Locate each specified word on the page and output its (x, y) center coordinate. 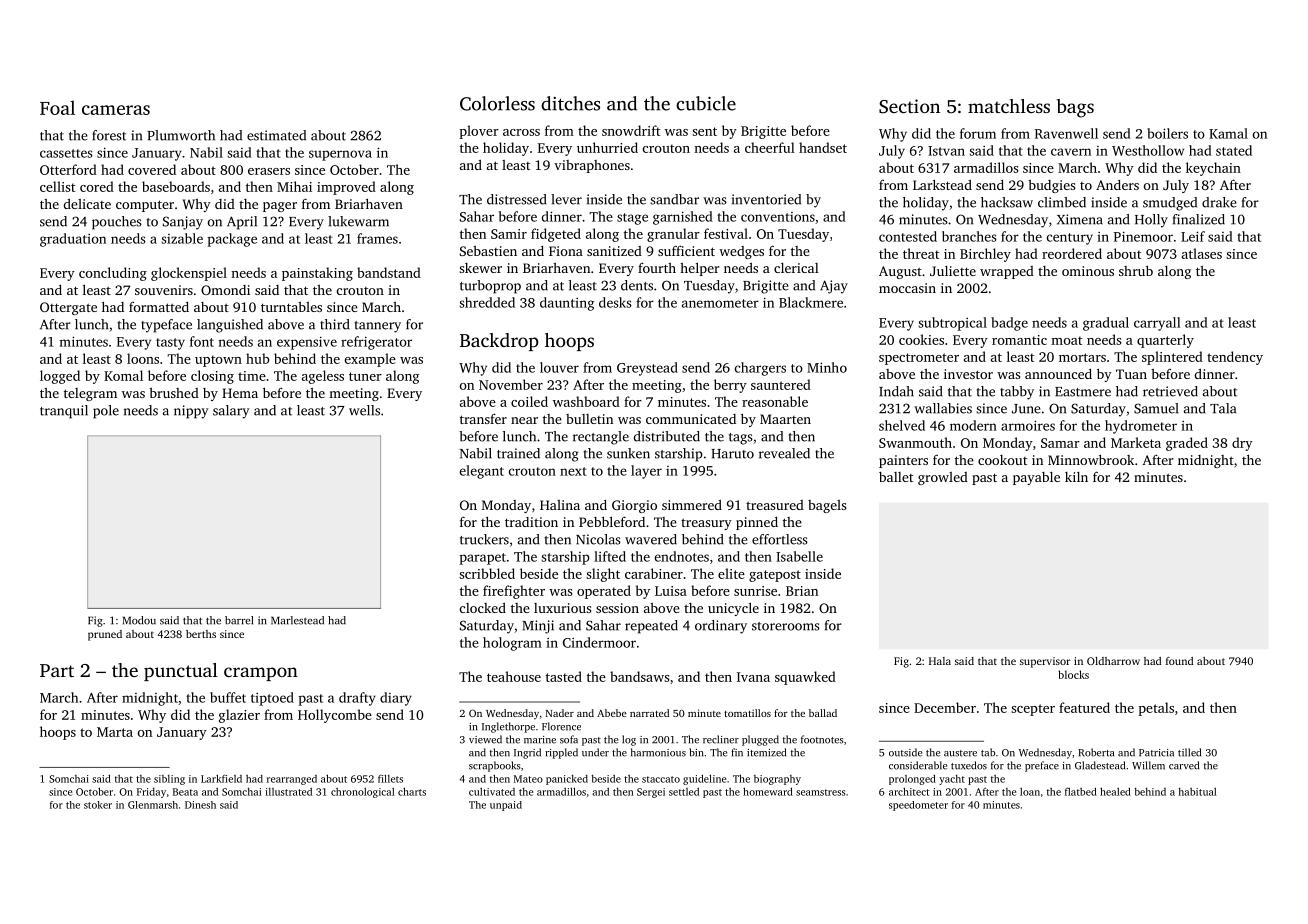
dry (1242, 444)
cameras (116, 110)
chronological (363, 793)
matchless (1009, 106)
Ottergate (68, 308)
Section (909, 106)
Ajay (834, 287)
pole (106, 412)
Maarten (785, 419)
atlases (1202, 253)
